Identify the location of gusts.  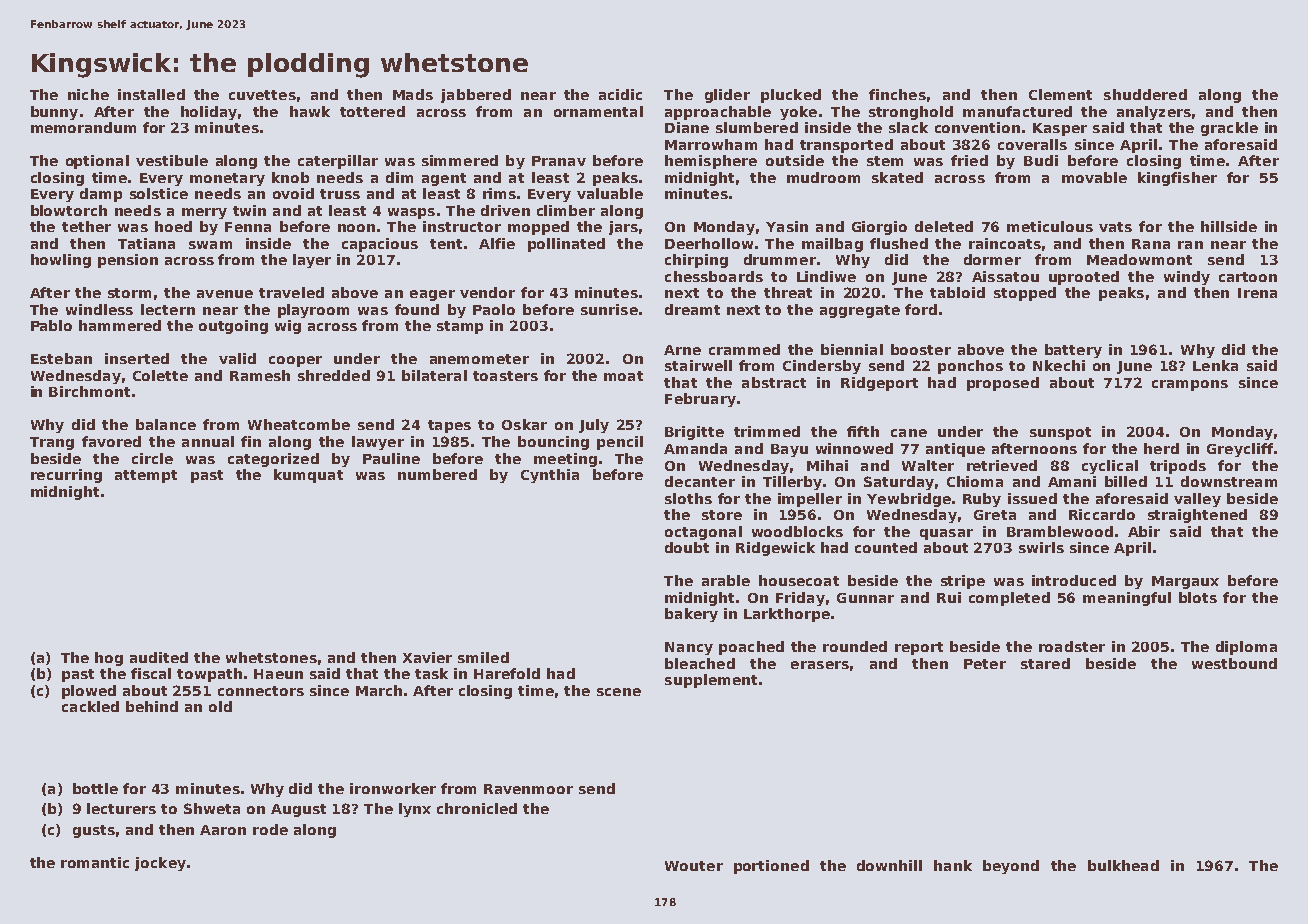
(94, 831).
